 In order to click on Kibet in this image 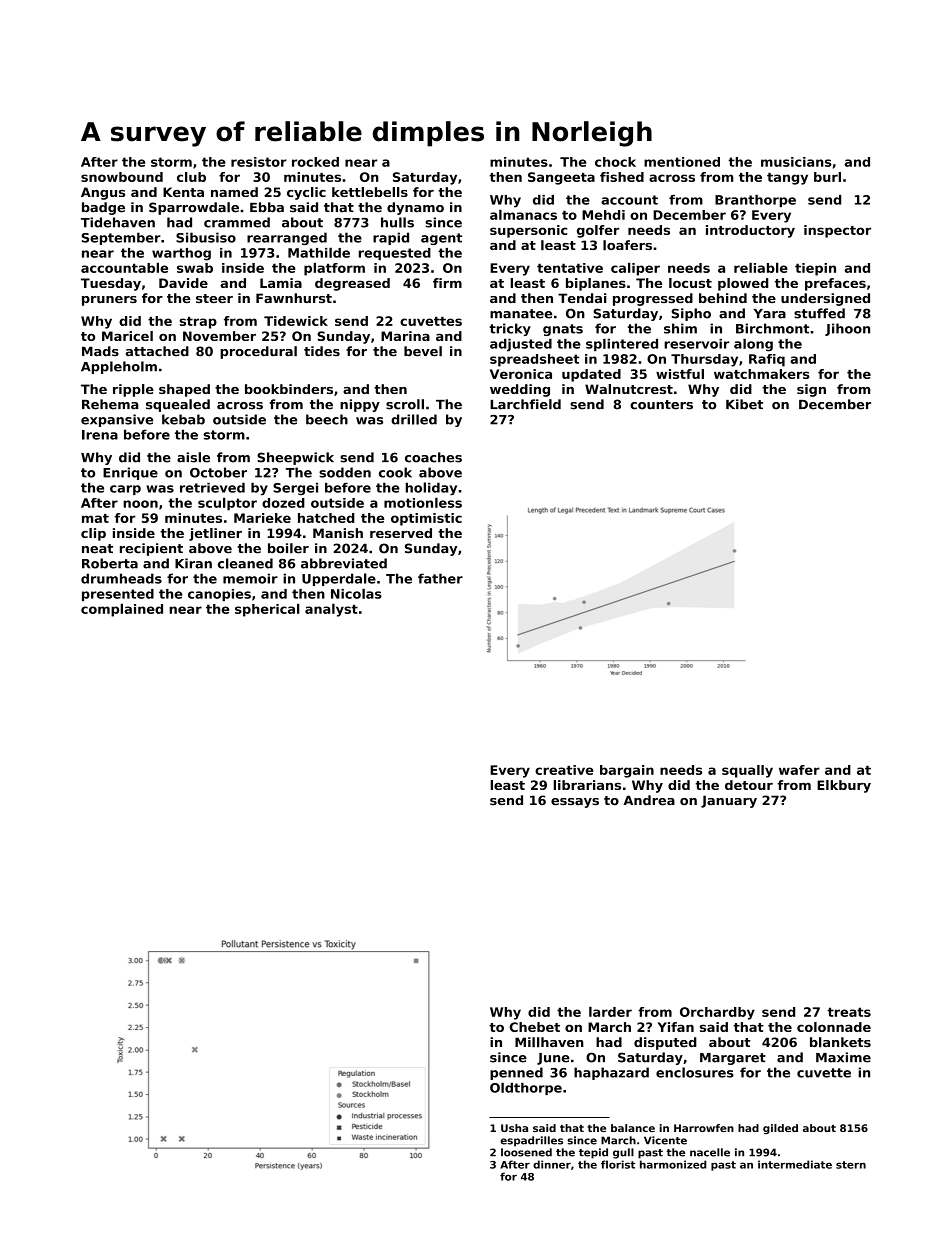, I will do `click(744, 404)`.
